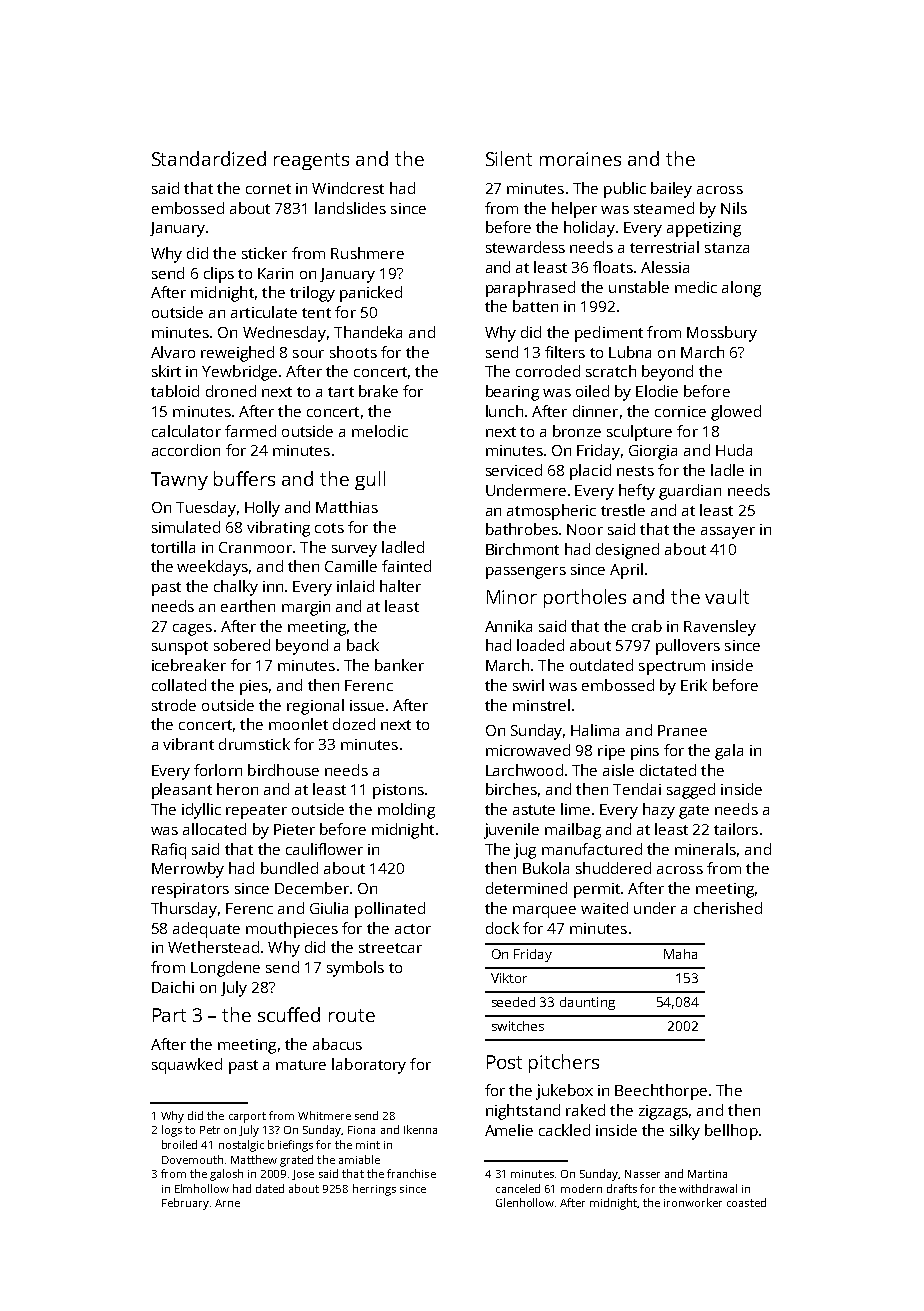 This screenshot has width=924, height=1311. What do you see at coordinates (746, 1202) in the screenshot?
I see `coasted` at bounding box center [746, 1202].
